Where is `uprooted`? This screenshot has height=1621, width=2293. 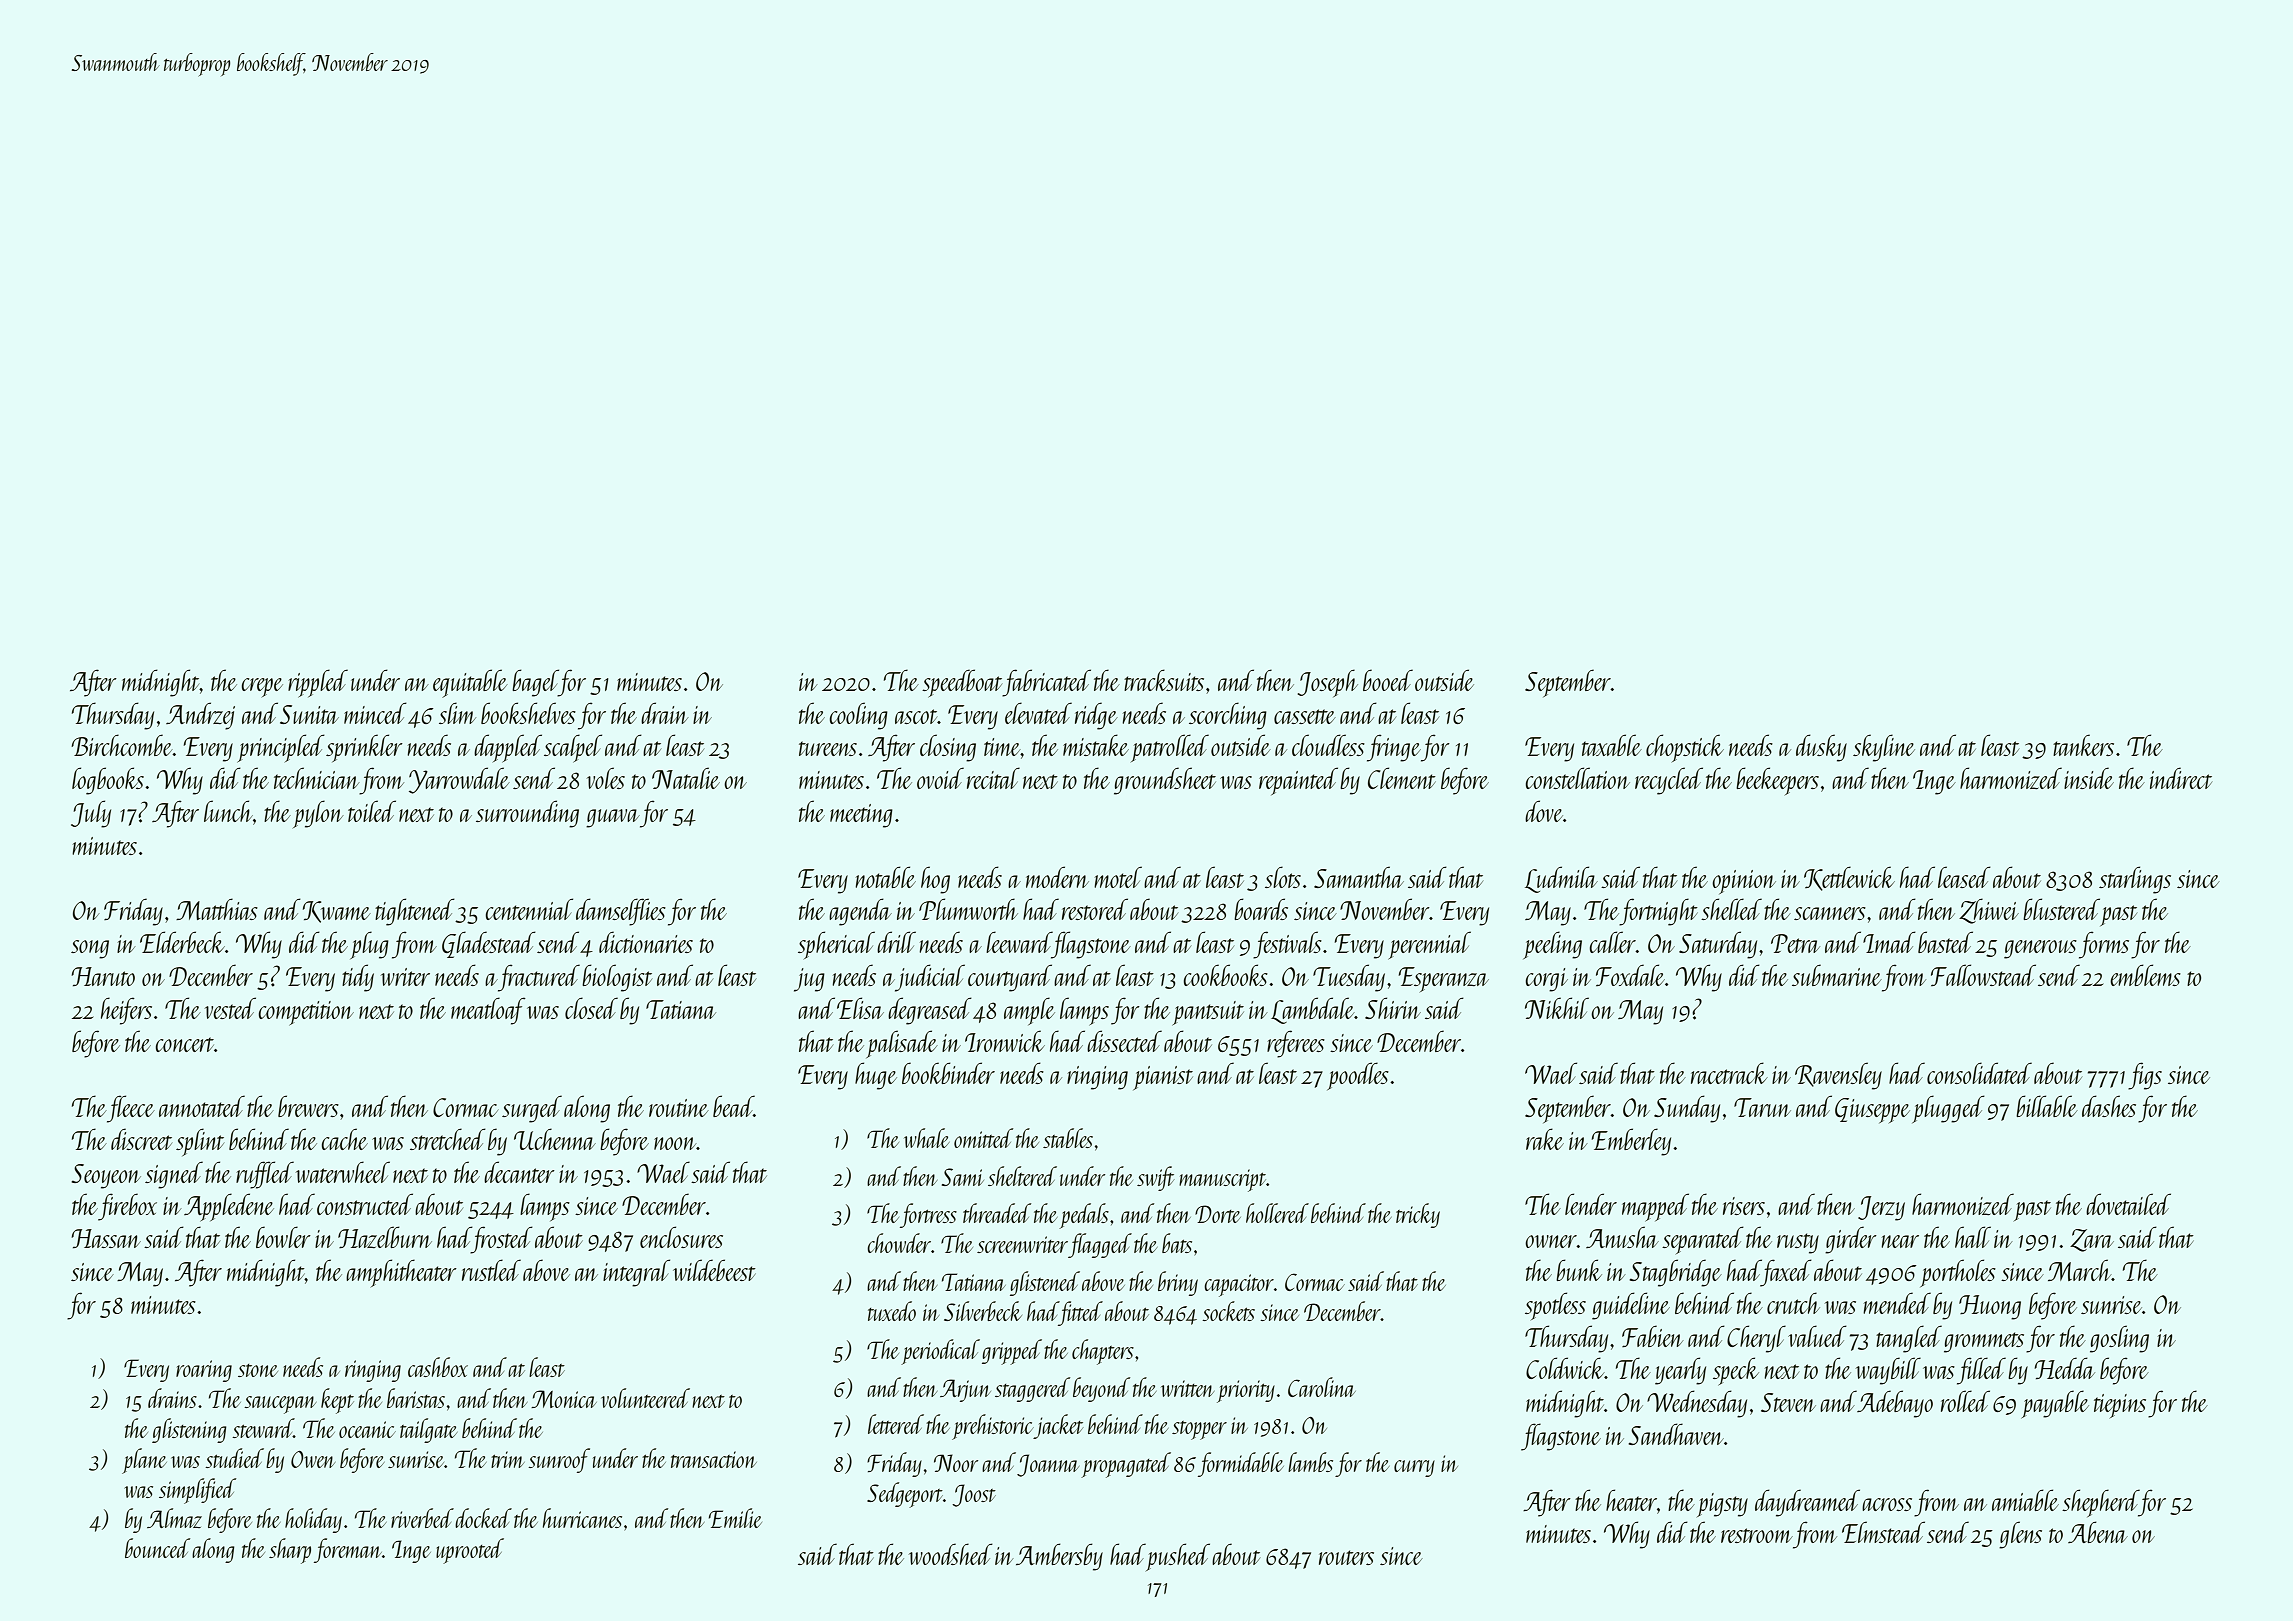
uprooted is located at coordinates (470, 1551).
